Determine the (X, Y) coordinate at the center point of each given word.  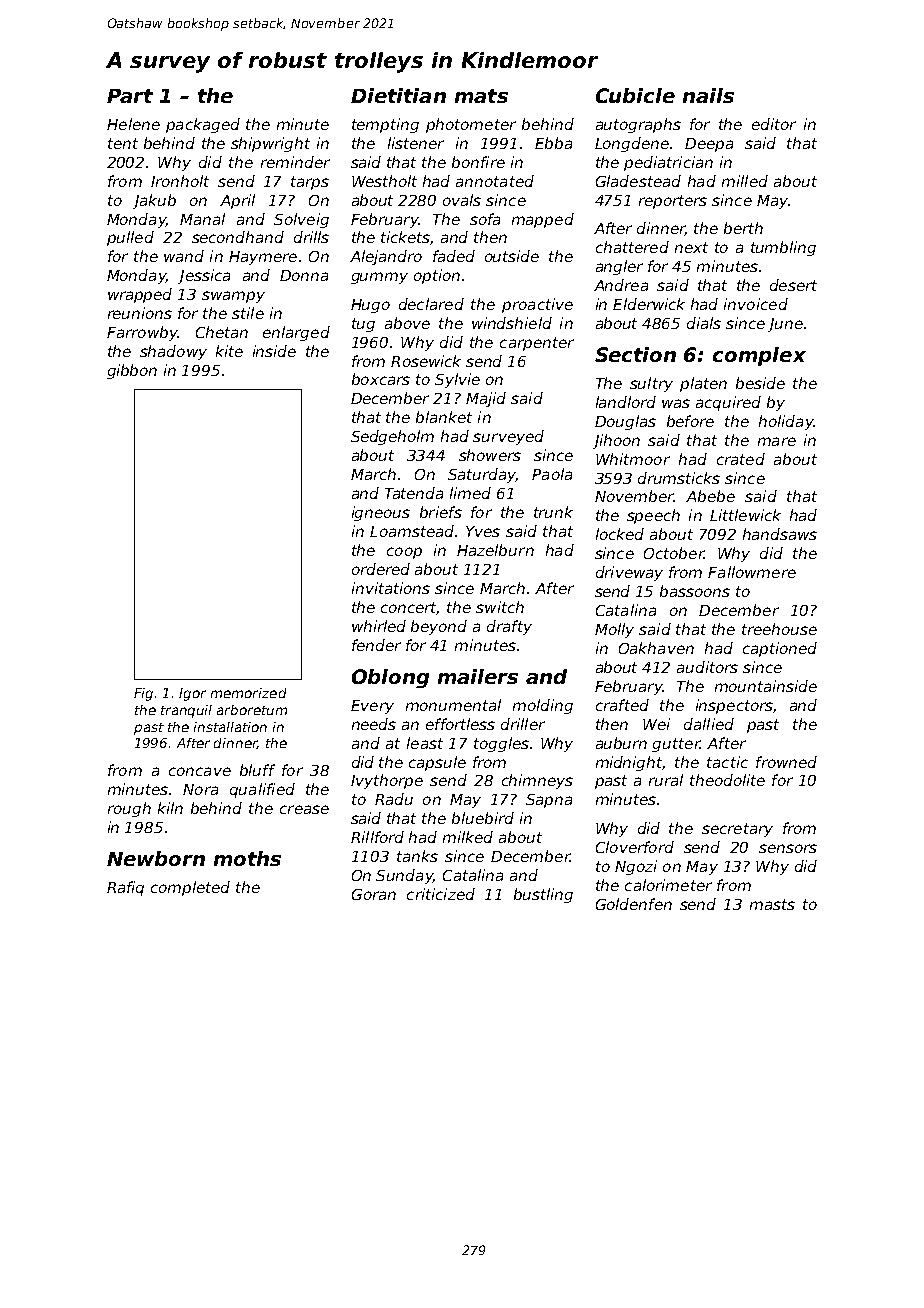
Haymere (263, 258)
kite (229, 351)
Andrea (621, 285)
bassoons (695, 591)
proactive (537, 305)
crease (304, 809)
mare (777, 441)
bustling (543, 895)
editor (774, 124)
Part (130, 96)
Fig (143, 694)
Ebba (553, 143)
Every (372, 707)
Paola (552, 474)
